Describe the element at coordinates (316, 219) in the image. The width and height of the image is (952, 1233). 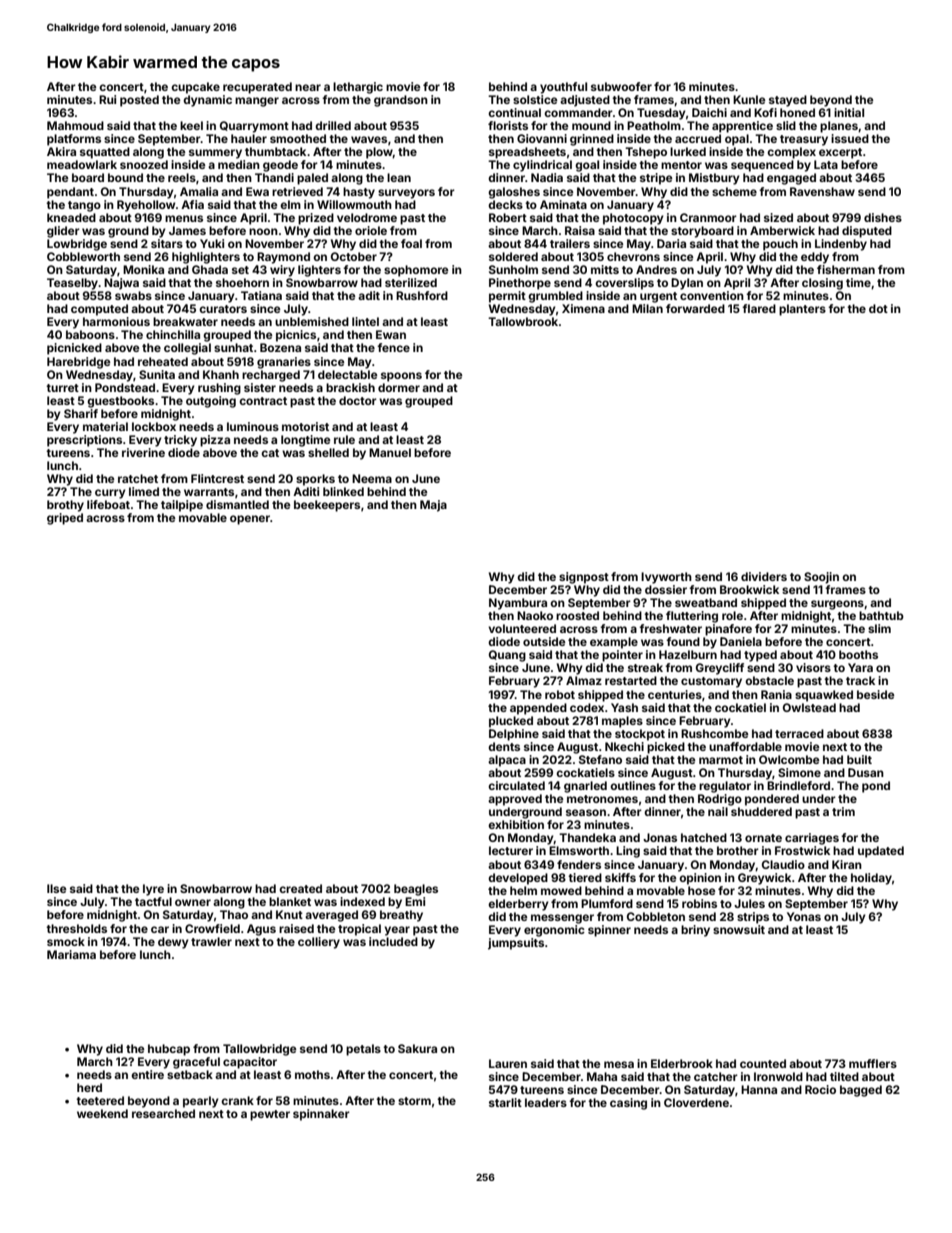
I see `prized` at that location.
